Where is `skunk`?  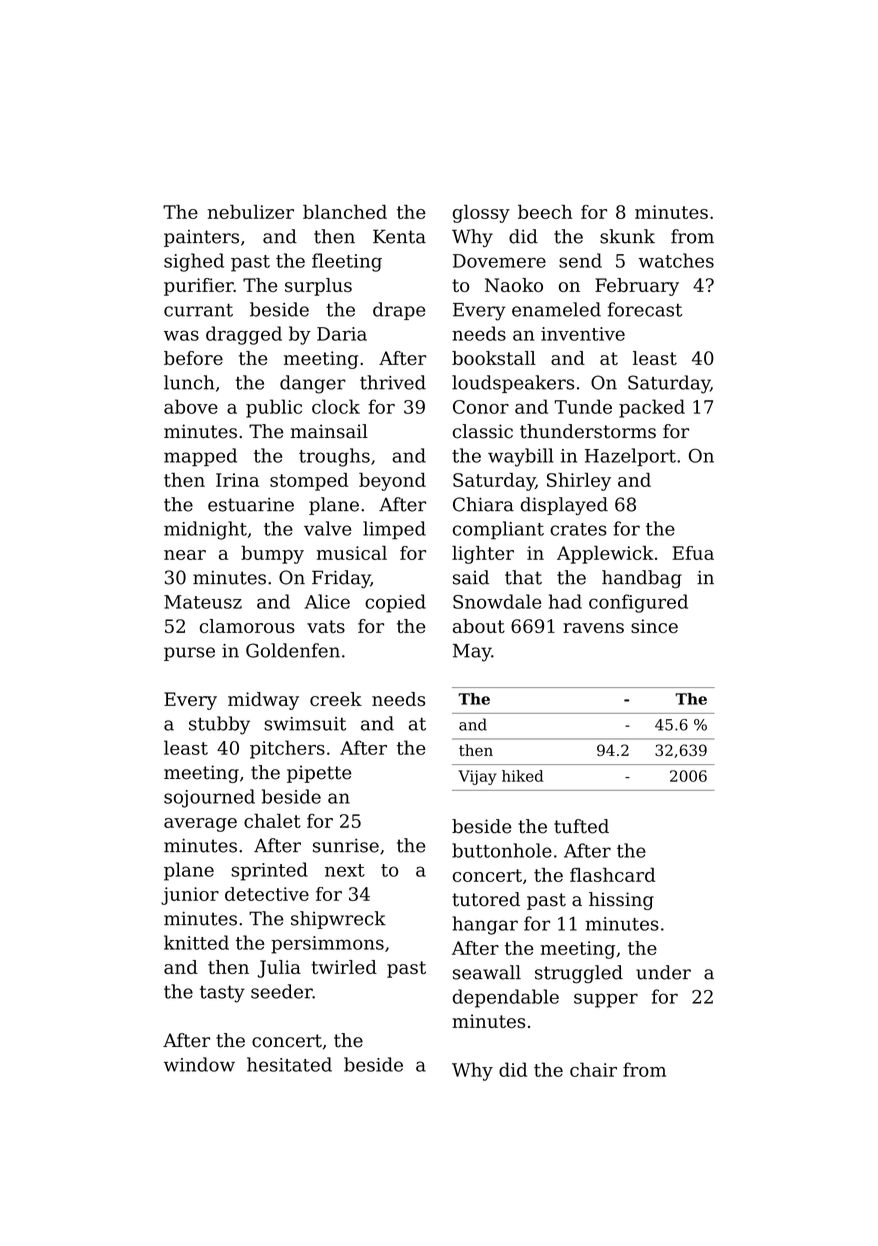 skunk is located at coordinates (627, 236).
